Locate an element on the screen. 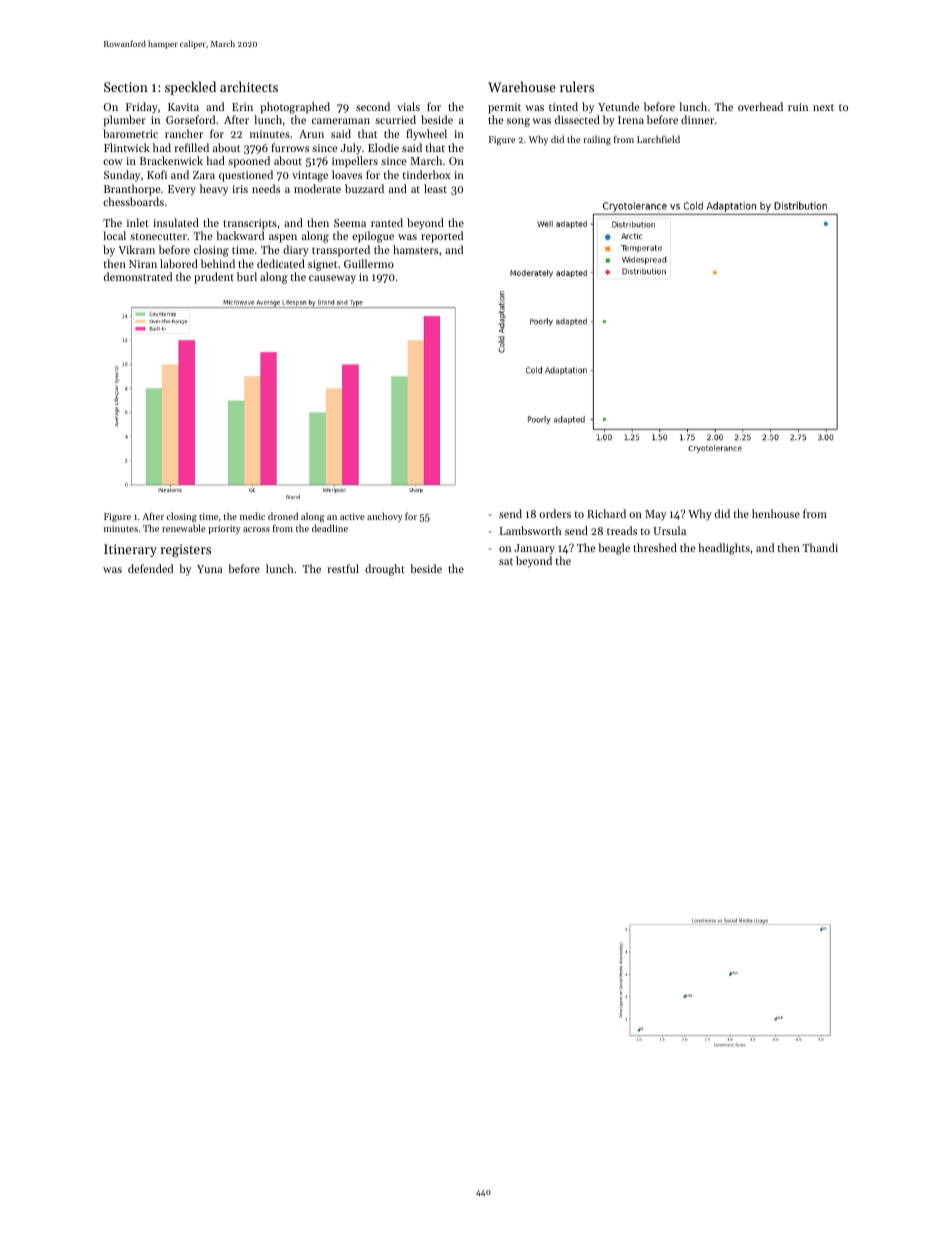  causeway is located at coordinates (332, 279).
